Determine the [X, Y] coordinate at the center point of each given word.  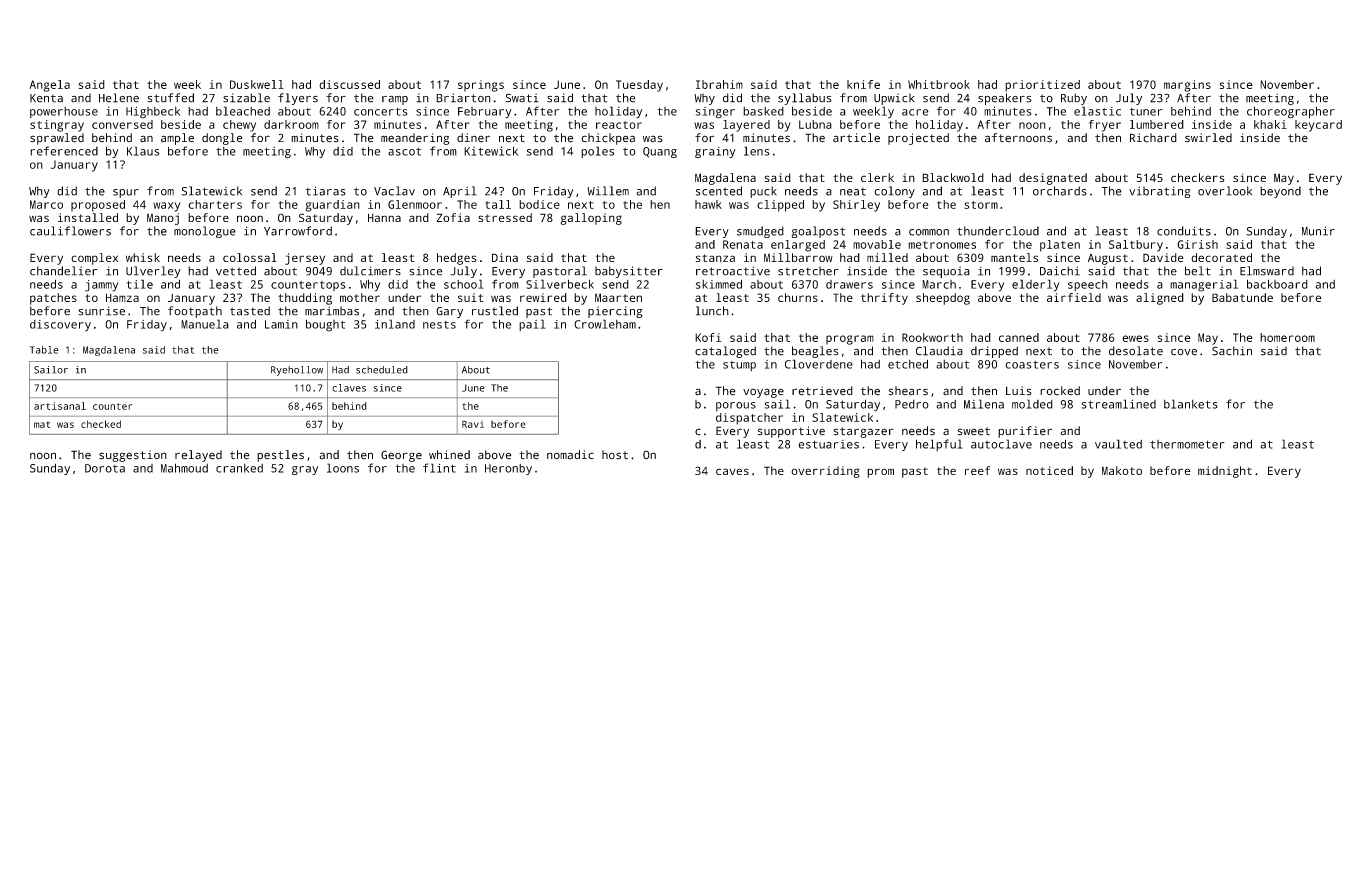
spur [126, 193]
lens [757, 151]
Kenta [46, 98]
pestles [280, 456]
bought [325, 325]
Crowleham [605, 324]
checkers [1198, 177]
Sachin [1232, 351]
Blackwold [953, 177]
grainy [715, 152]
